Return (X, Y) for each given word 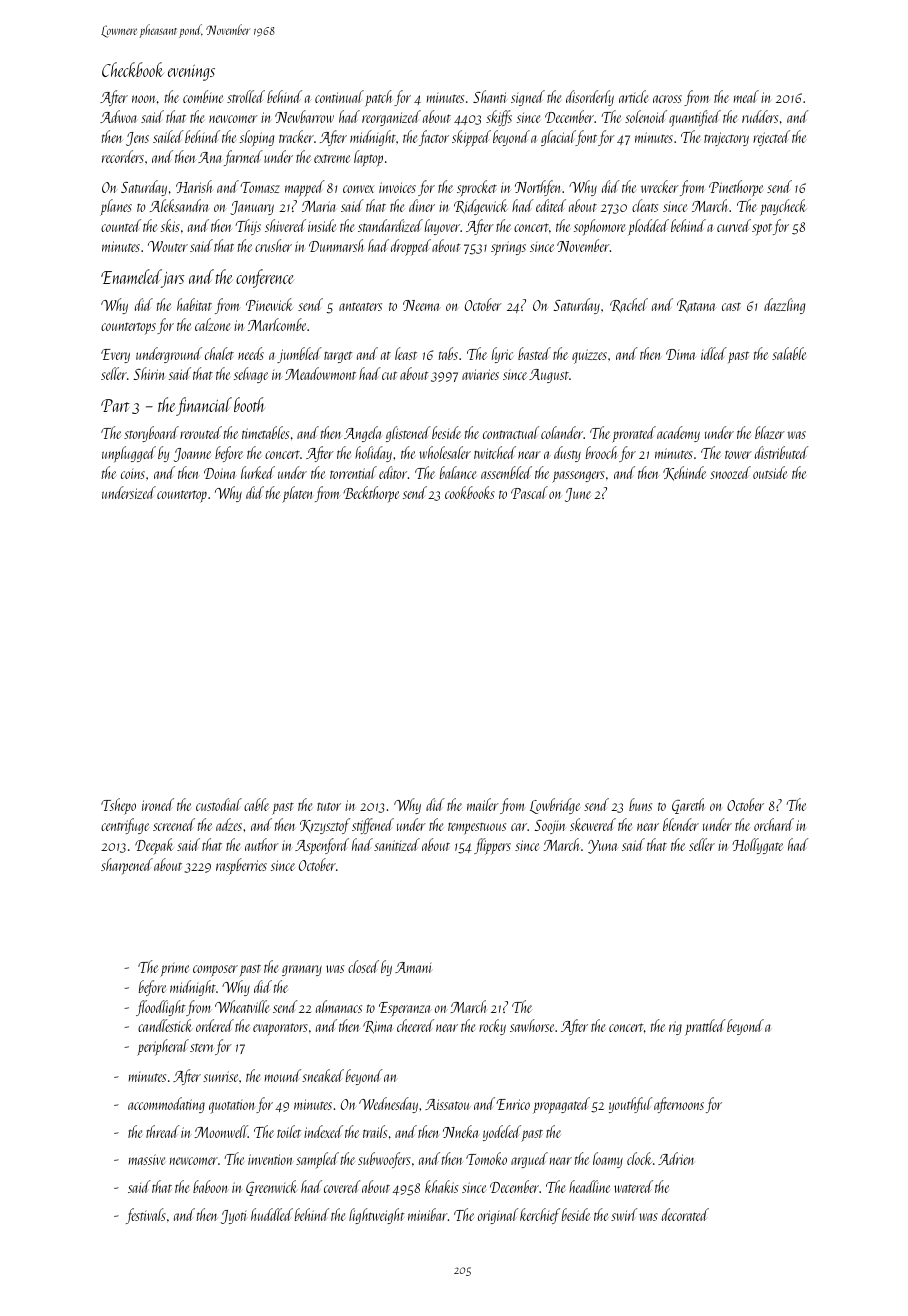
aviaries (480, 374)
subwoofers (384, 1160)
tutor (329, 806)
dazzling (784, 306)
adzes (229, 824)
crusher (273, 245)
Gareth (688, 806)
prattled (705, 1027)
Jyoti (234, 1217)
